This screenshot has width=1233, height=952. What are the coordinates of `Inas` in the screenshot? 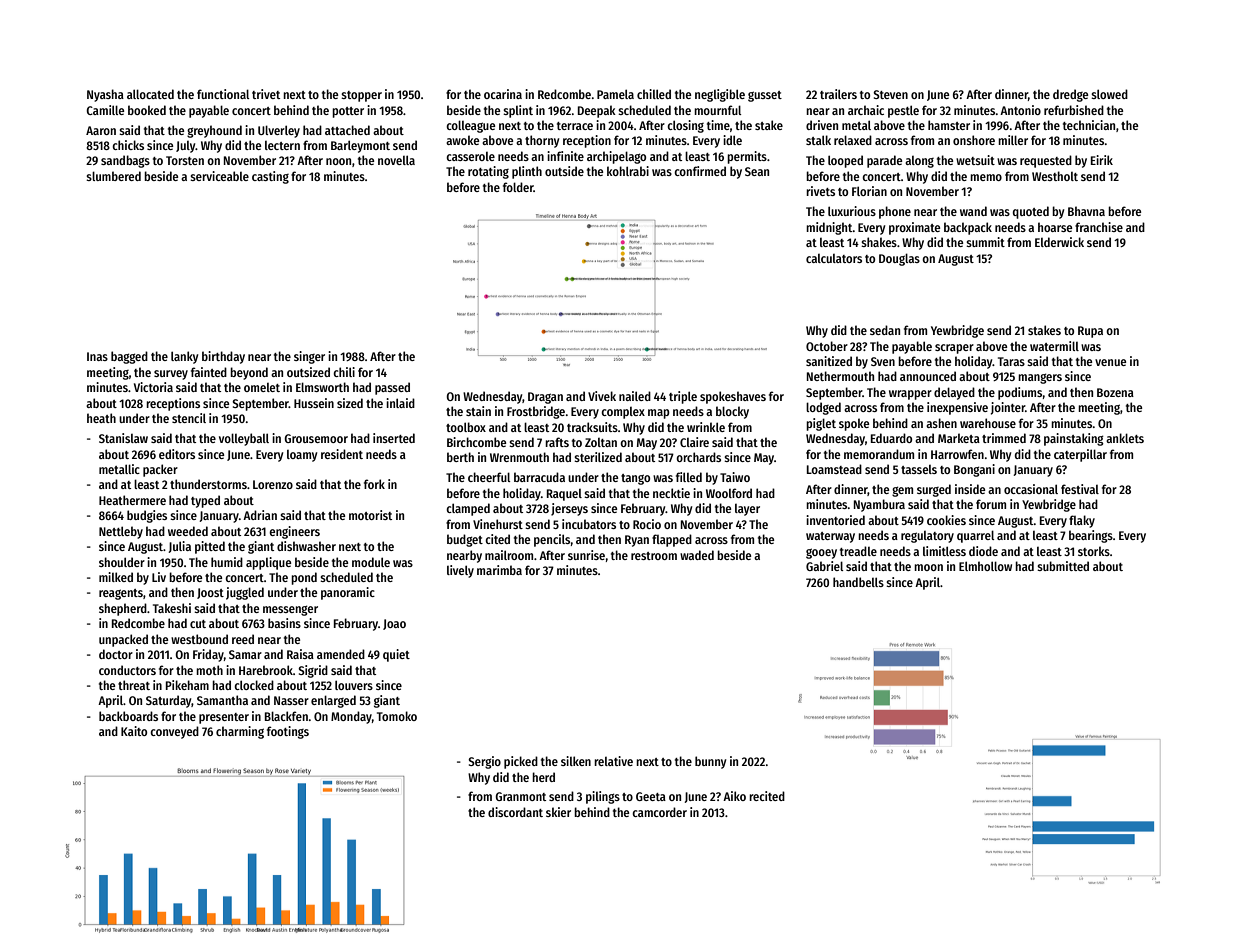 It's located at (97, 356).
